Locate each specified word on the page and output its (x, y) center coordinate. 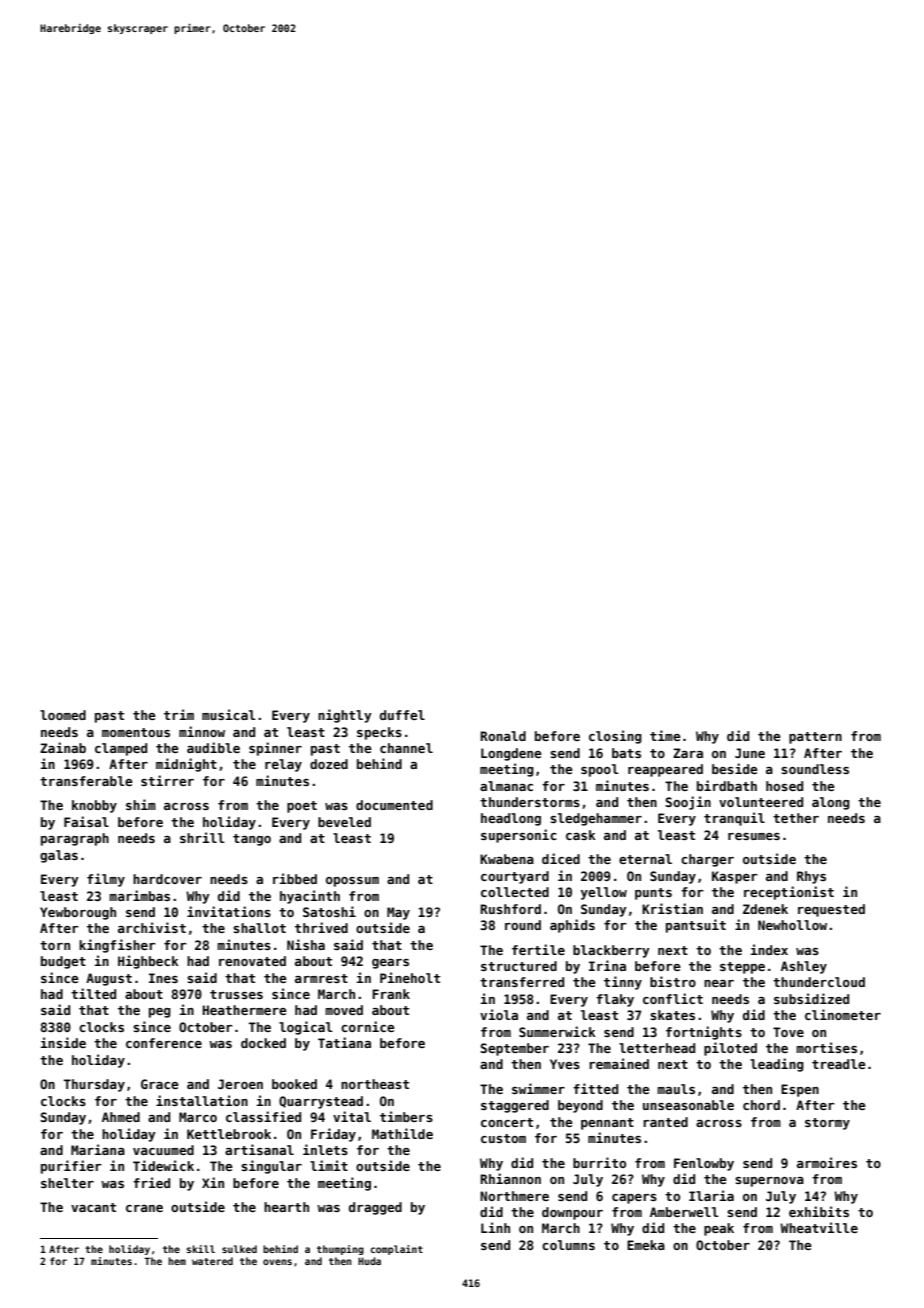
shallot (259, 928)
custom (503, 1138)
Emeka (646, 1245)
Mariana (98, 1149)
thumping (340, 1250)
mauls (676, 1089)
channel (406, 748)
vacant (93, 1207)
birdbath (727, 785)
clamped (121, 749)
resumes (754, 836)
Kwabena (507, 859)
